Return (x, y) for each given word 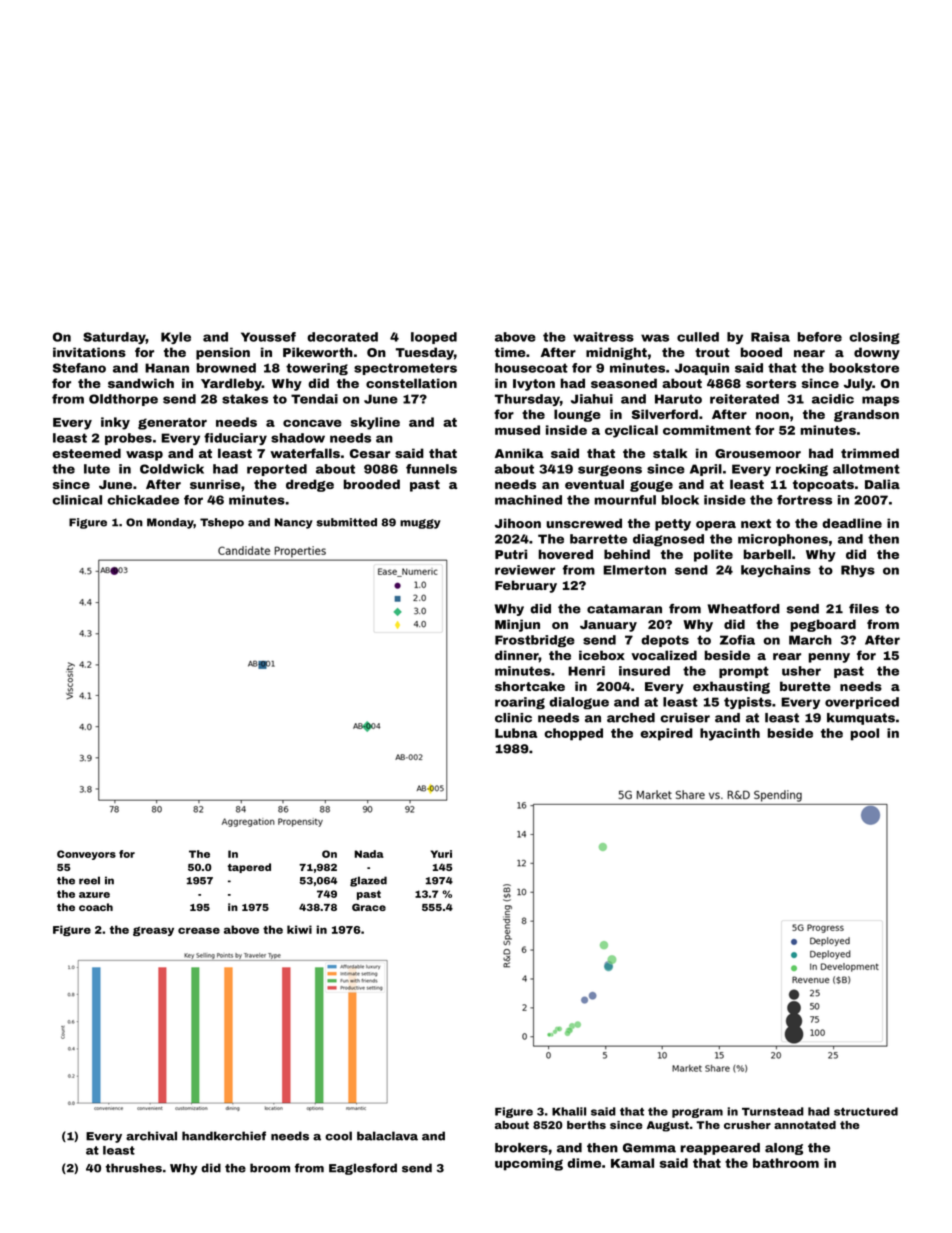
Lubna (516, 733)
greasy (153, 931)
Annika (519, 453)
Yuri (441, 854)
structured (866, 1111)
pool (865, 734)
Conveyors (86, 855)
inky (115, 423)
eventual (594, 484)
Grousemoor (758, 453)
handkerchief (224, 1136)
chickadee (143, 500)
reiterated (744, 399)
